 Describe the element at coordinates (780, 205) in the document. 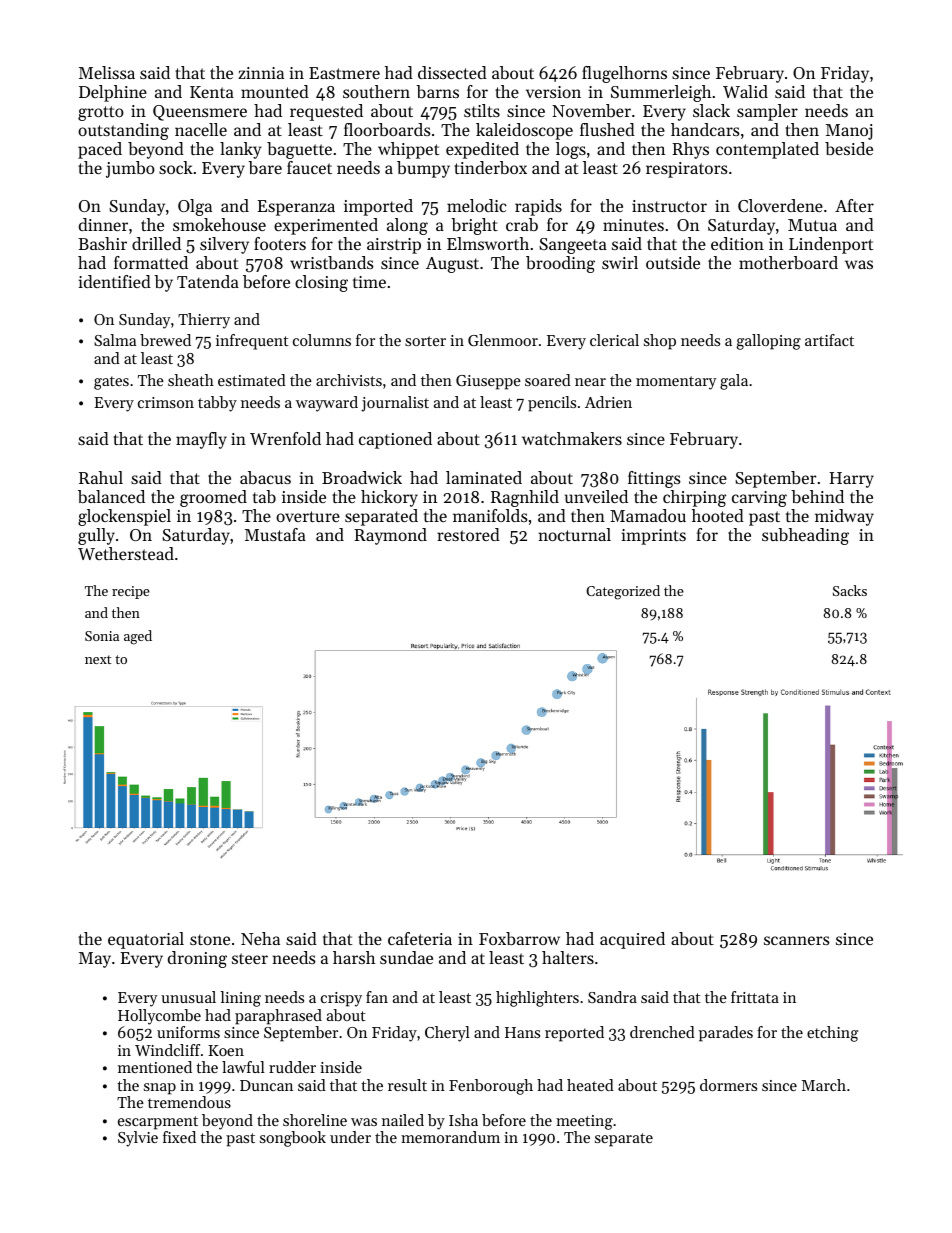

I see `Cloverdene` at that location.
